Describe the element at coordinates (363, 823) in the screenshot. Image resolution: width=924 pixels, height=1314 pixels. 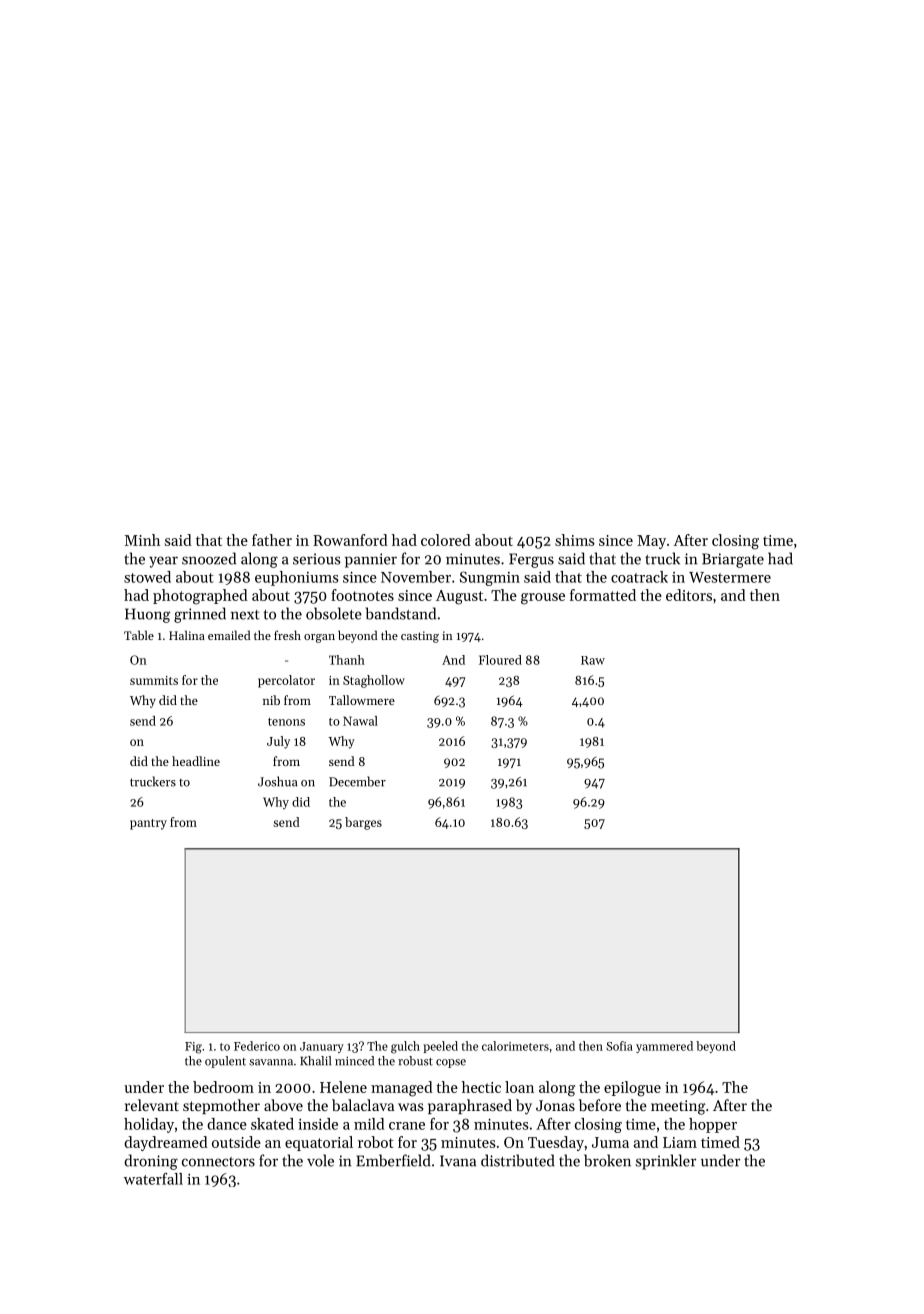
I see `barges` at that location.
